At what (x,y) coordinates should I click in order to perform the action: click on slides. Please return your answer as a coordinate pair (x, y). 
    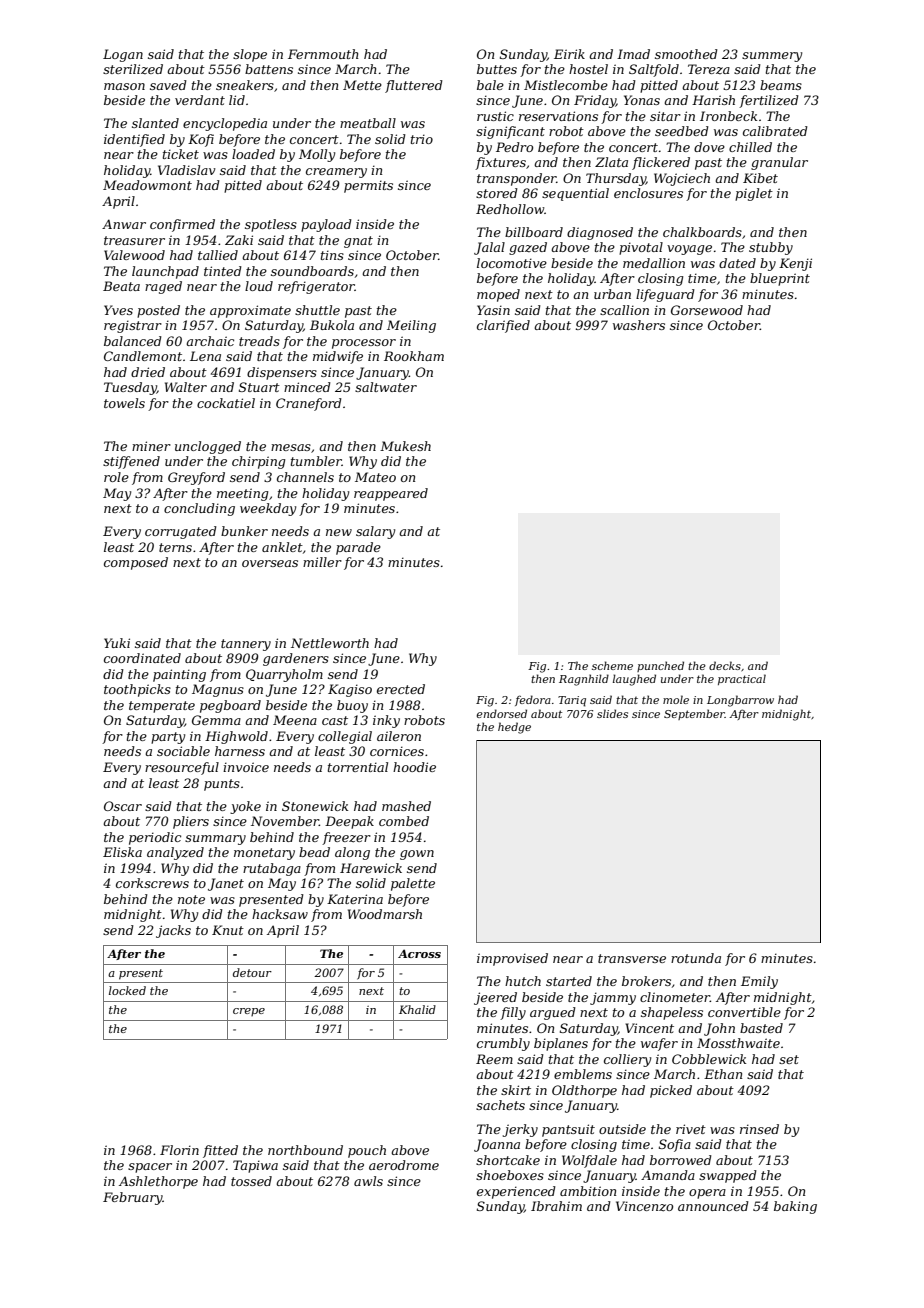
    Looking at the image, I should click on (612, 713).
